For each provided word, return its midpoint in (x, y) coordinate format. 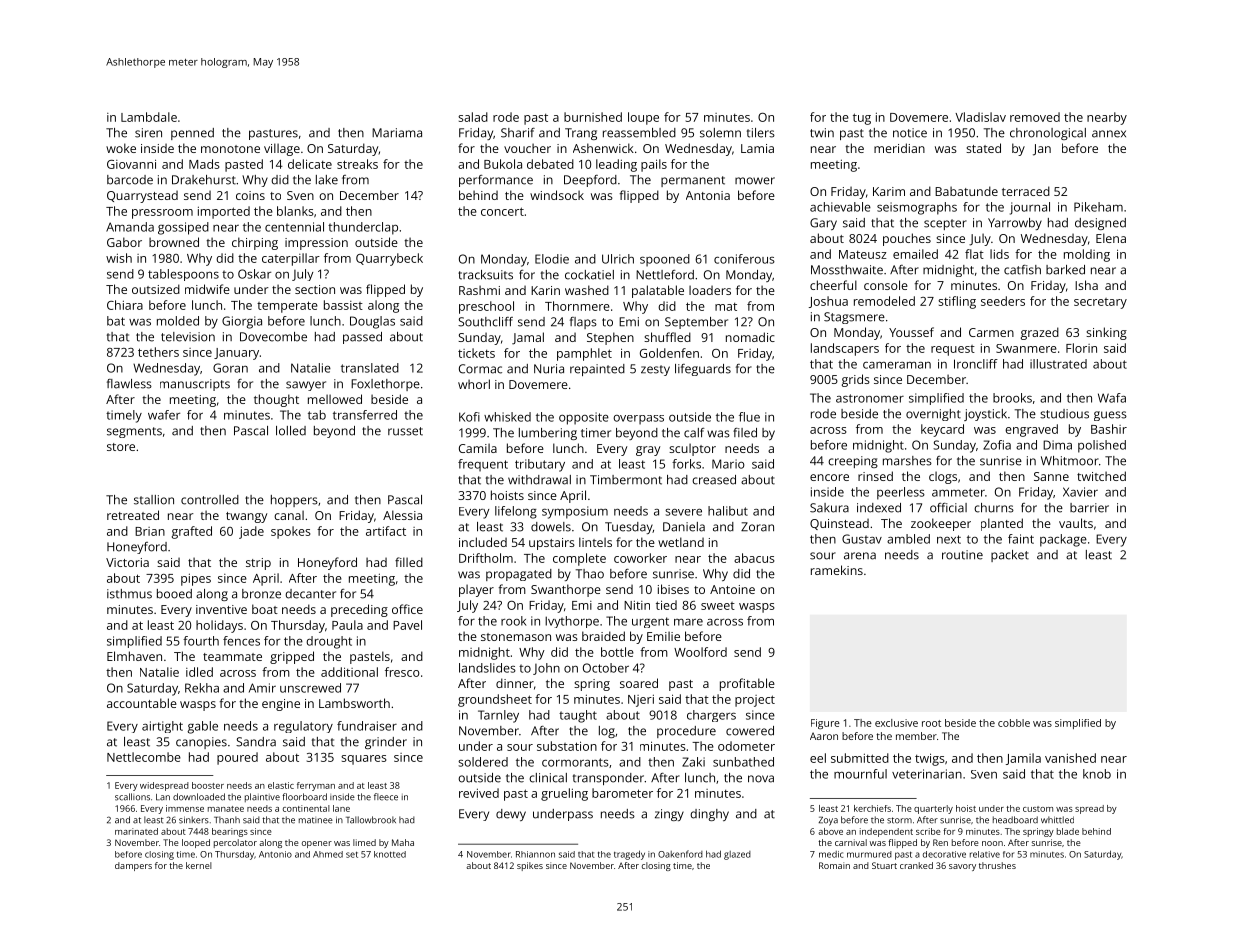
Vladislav (980, 117)
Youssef (911, 332)
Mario (728, 464)
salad (473, 117)
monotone (230, 149)
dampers (133, 866)
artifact (386, 531)
